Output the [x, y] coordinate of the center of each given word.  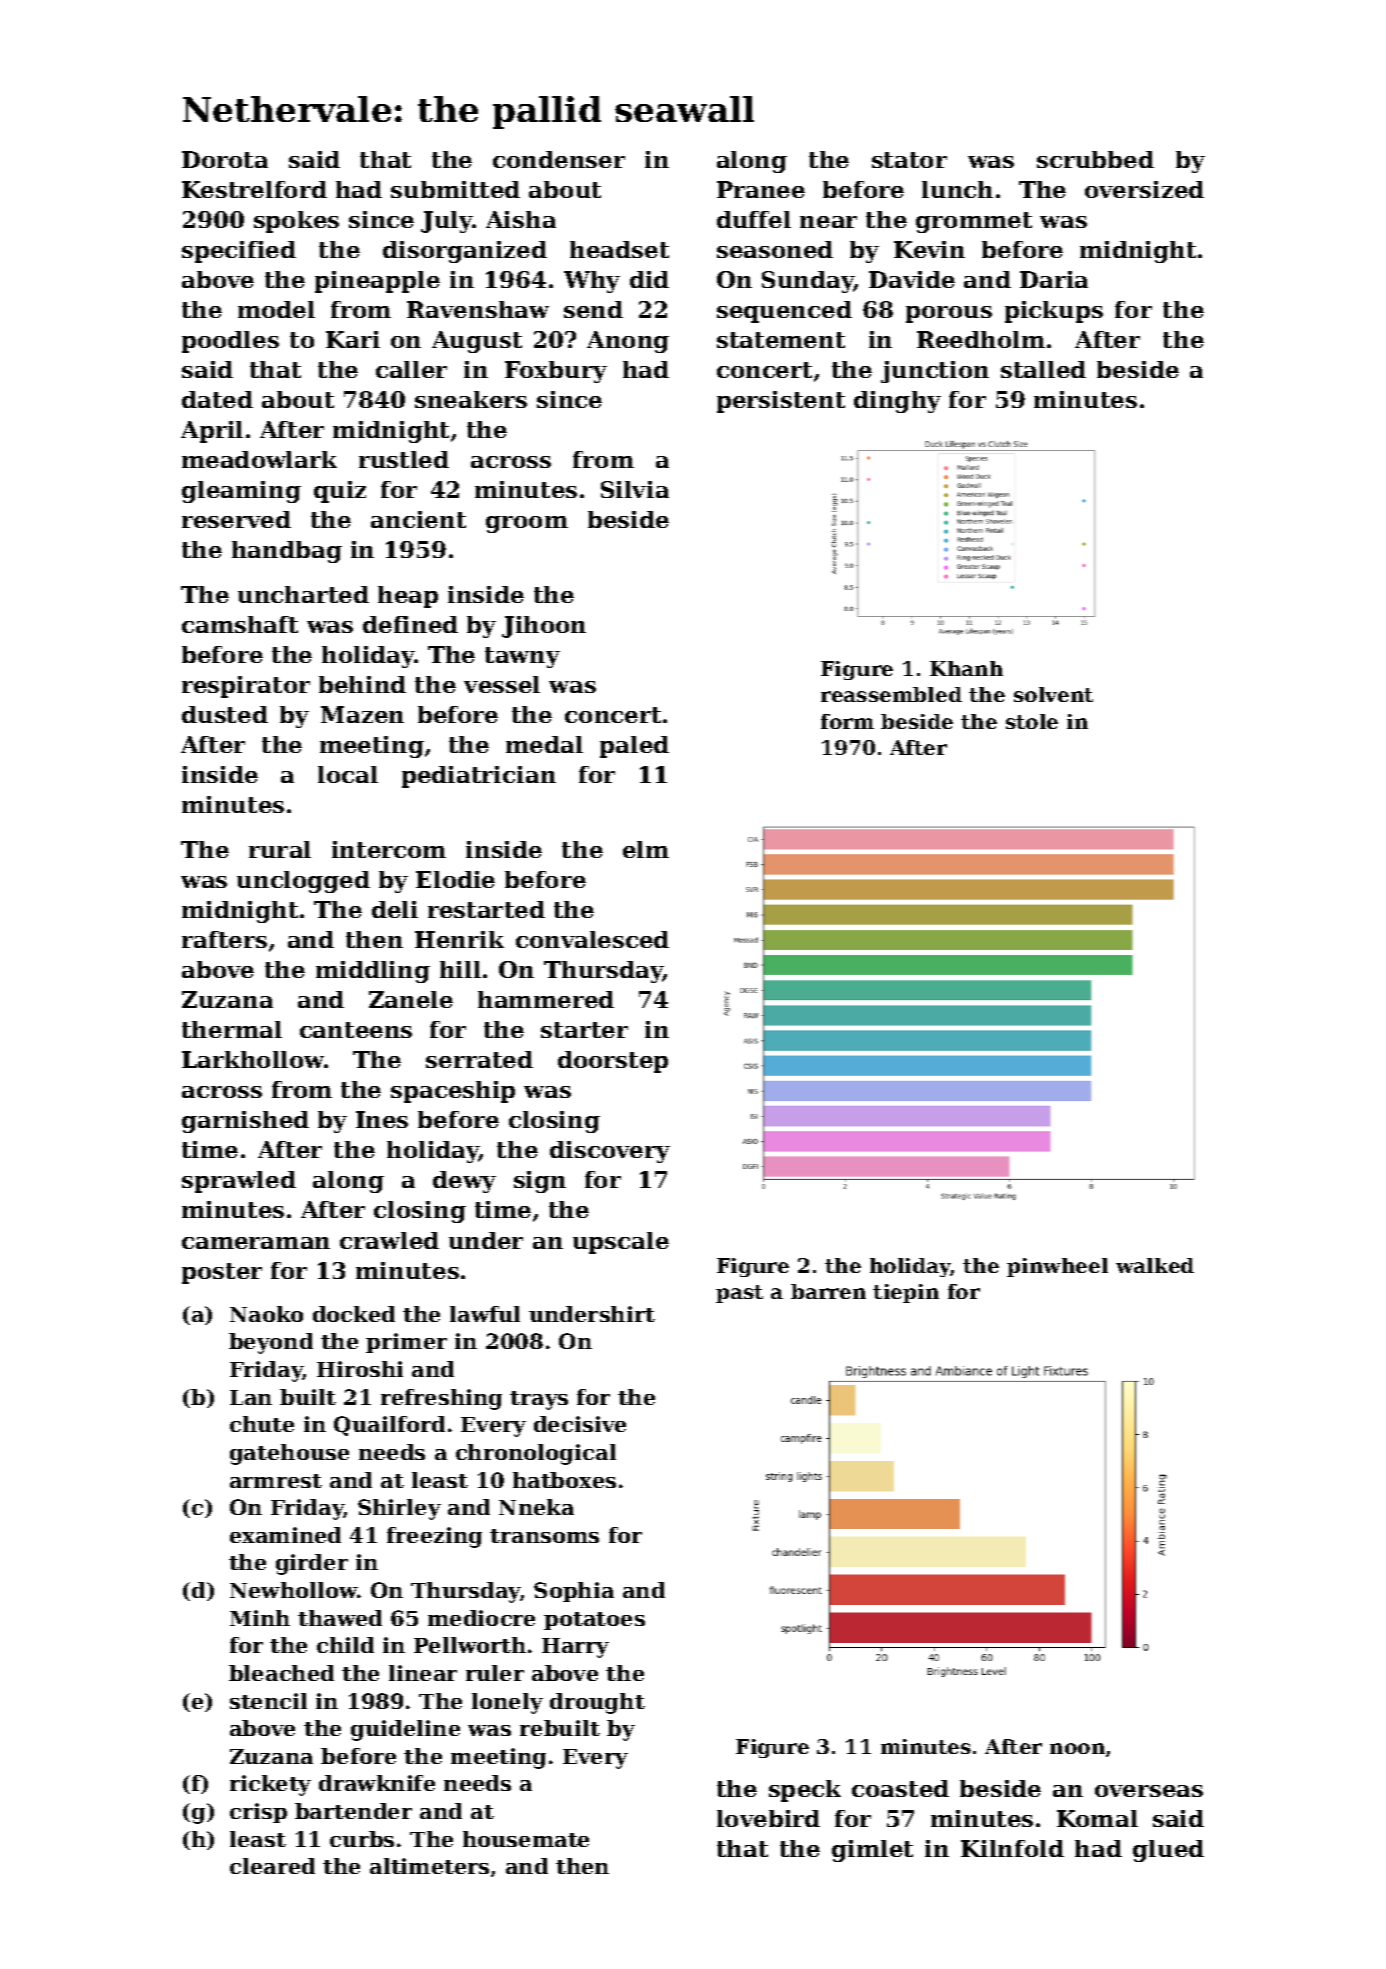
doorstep [613, 1062]
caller [411, 369]
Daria [1054, 279]
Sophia [574, 1592]
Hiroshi [360, 1369]
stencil [268, 1701]
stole [1032, 721]
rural [280, 849]
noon [1077, 1748]
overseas [1149, 1791]
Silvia [635, 489]
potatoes [594, 1621]
